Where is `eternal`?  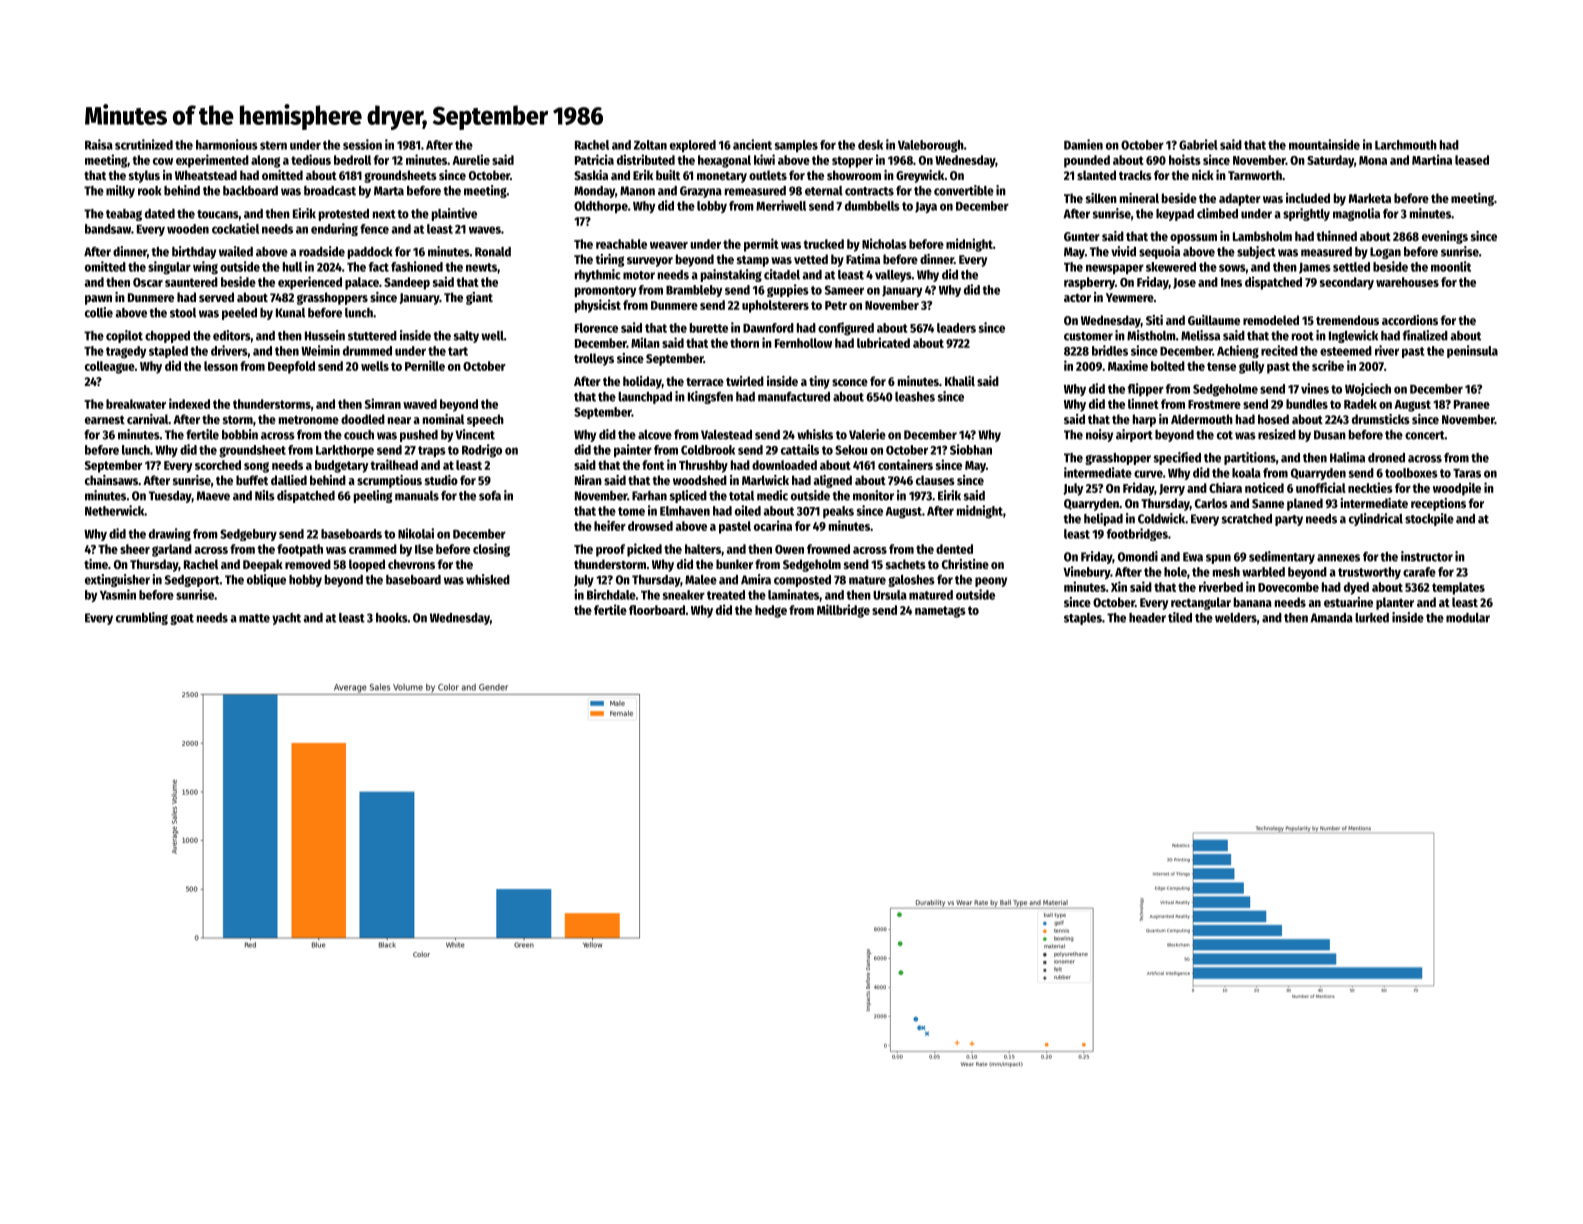
eternal is located at coordinates (824, 191).
